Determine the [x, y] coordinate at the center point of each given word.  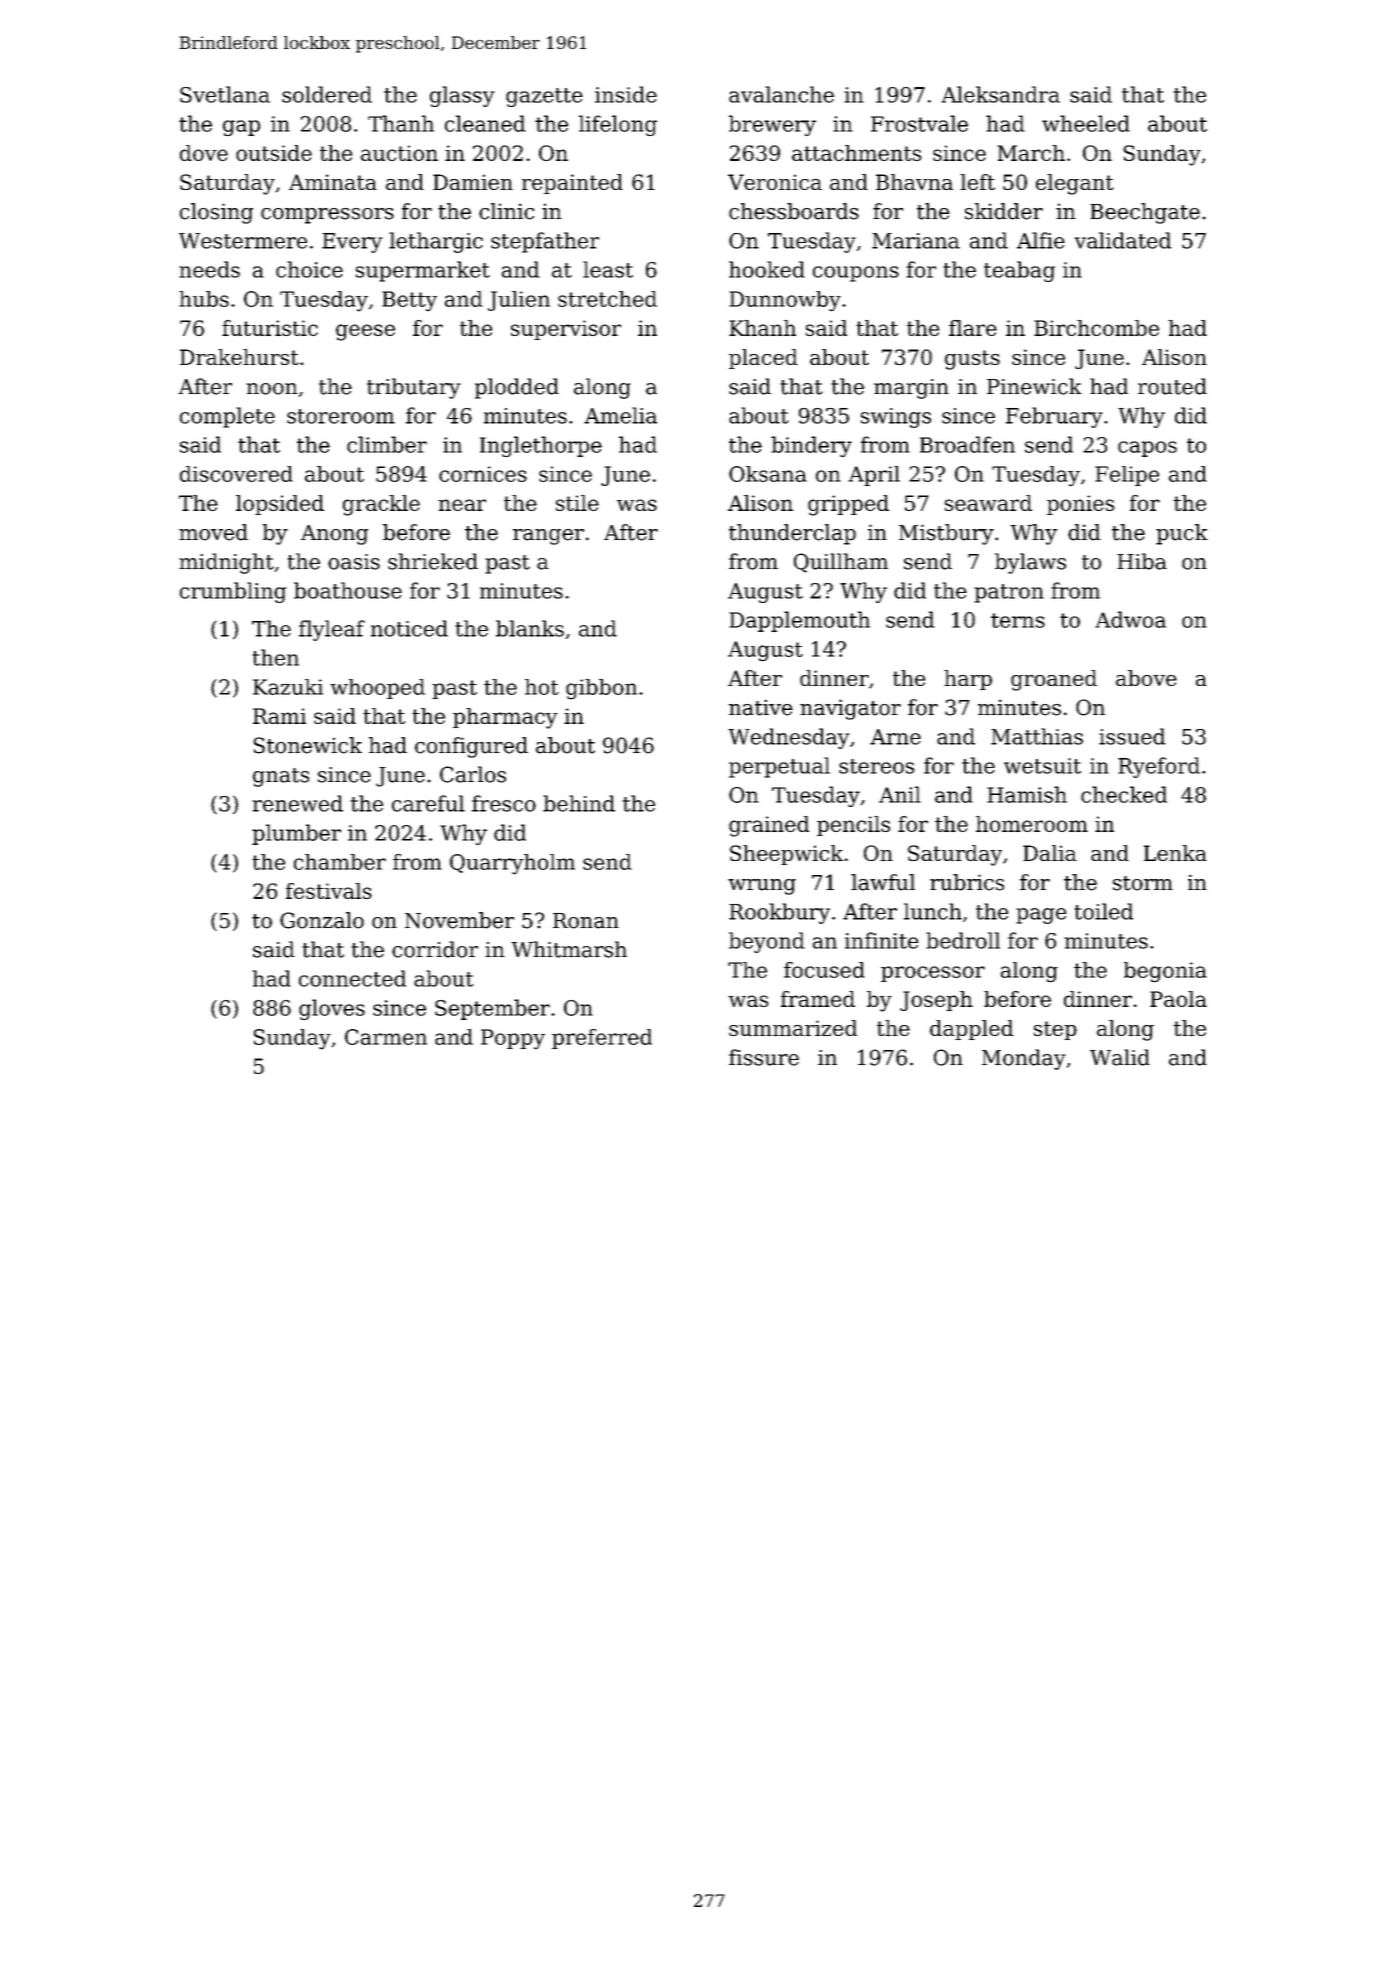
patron [1009, 593]
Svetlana [225, 94]
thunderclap [792, 534]
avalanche [781, 94]
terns [1018, 620]
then [275, 657]
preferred [602, 1039]
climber [387, 444]
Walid [1120, 1057]
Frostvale [919, 123]
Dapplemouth [799, 621]
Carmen [386, 1037]
